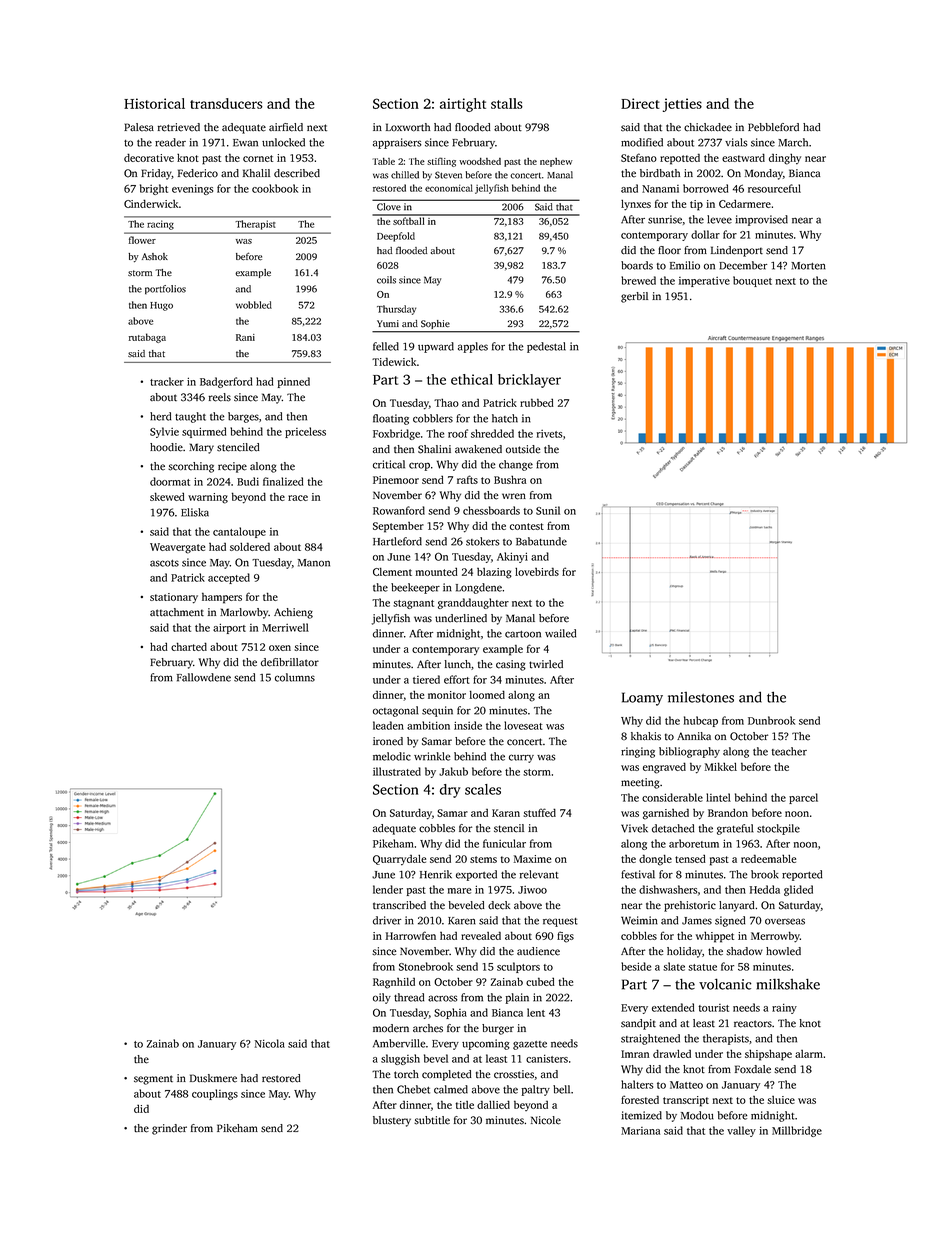 The height and width of the page is (1233, 952). Describe the element at coordinates (473, 603) in the page. I see `granddaughter` at that location.
